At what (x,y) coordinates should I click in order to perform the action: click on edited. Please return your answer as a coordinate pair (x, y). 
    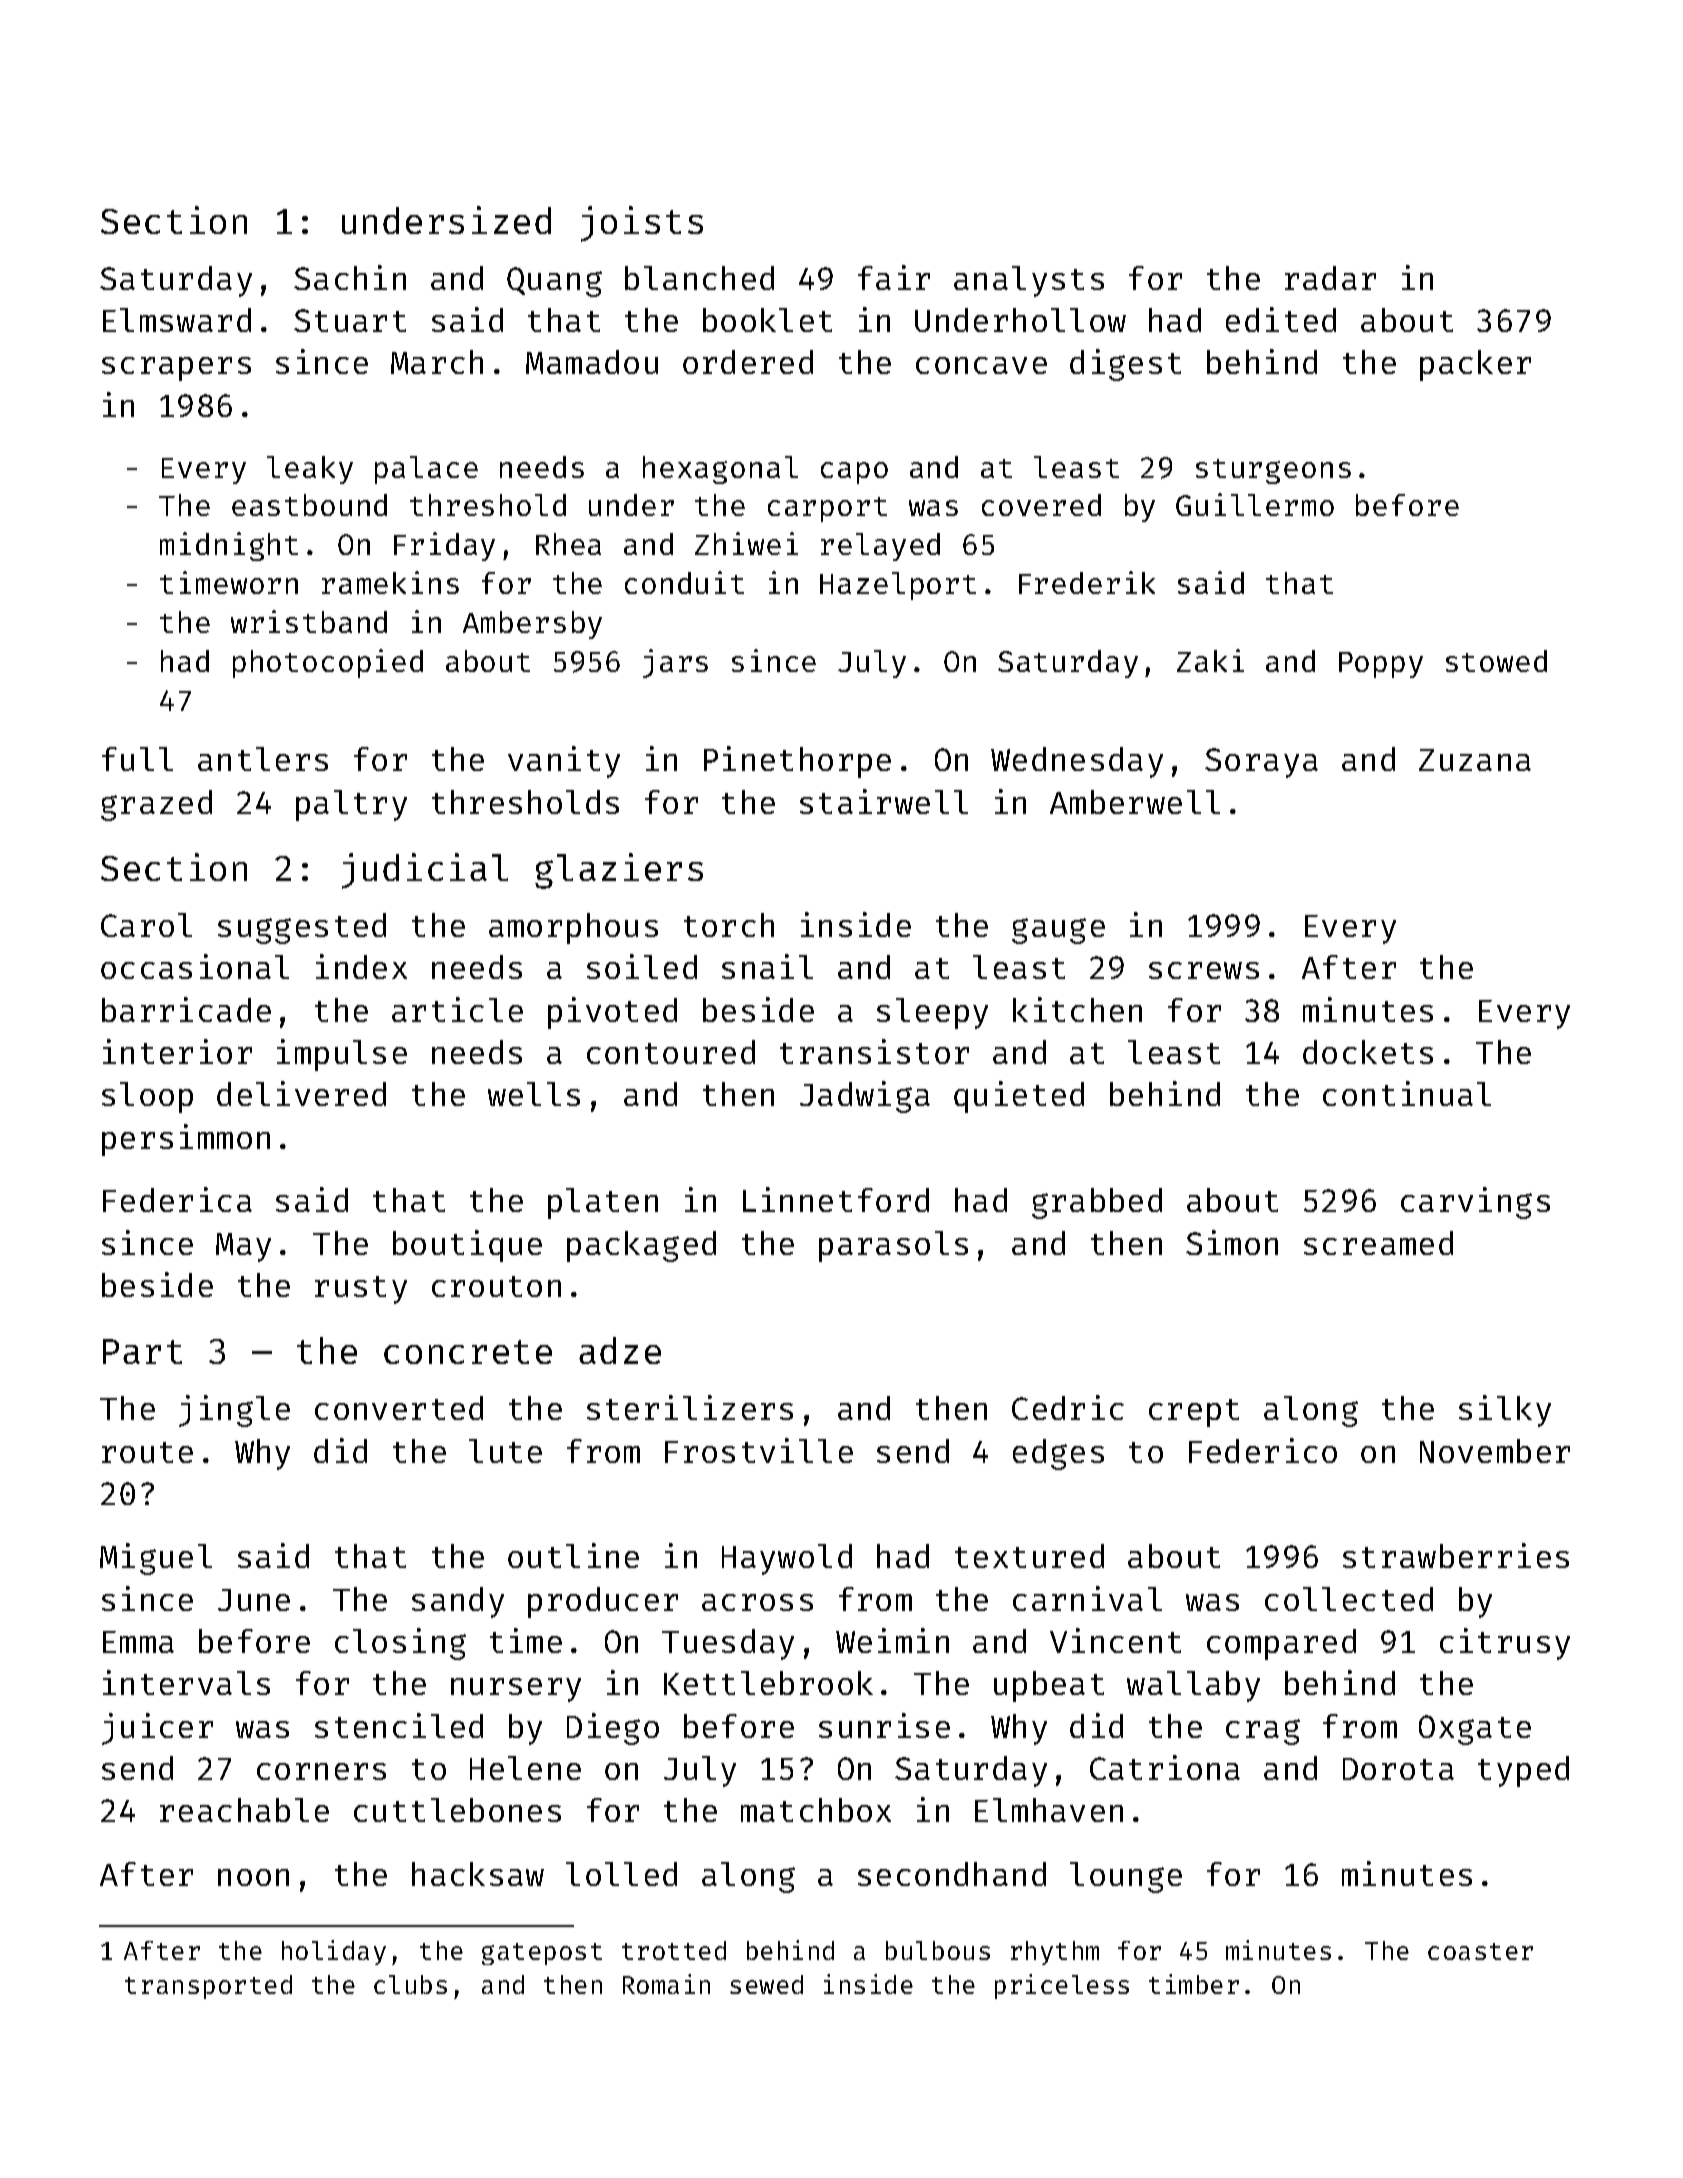
    Looking at the image, I should click on (1281, 319).
